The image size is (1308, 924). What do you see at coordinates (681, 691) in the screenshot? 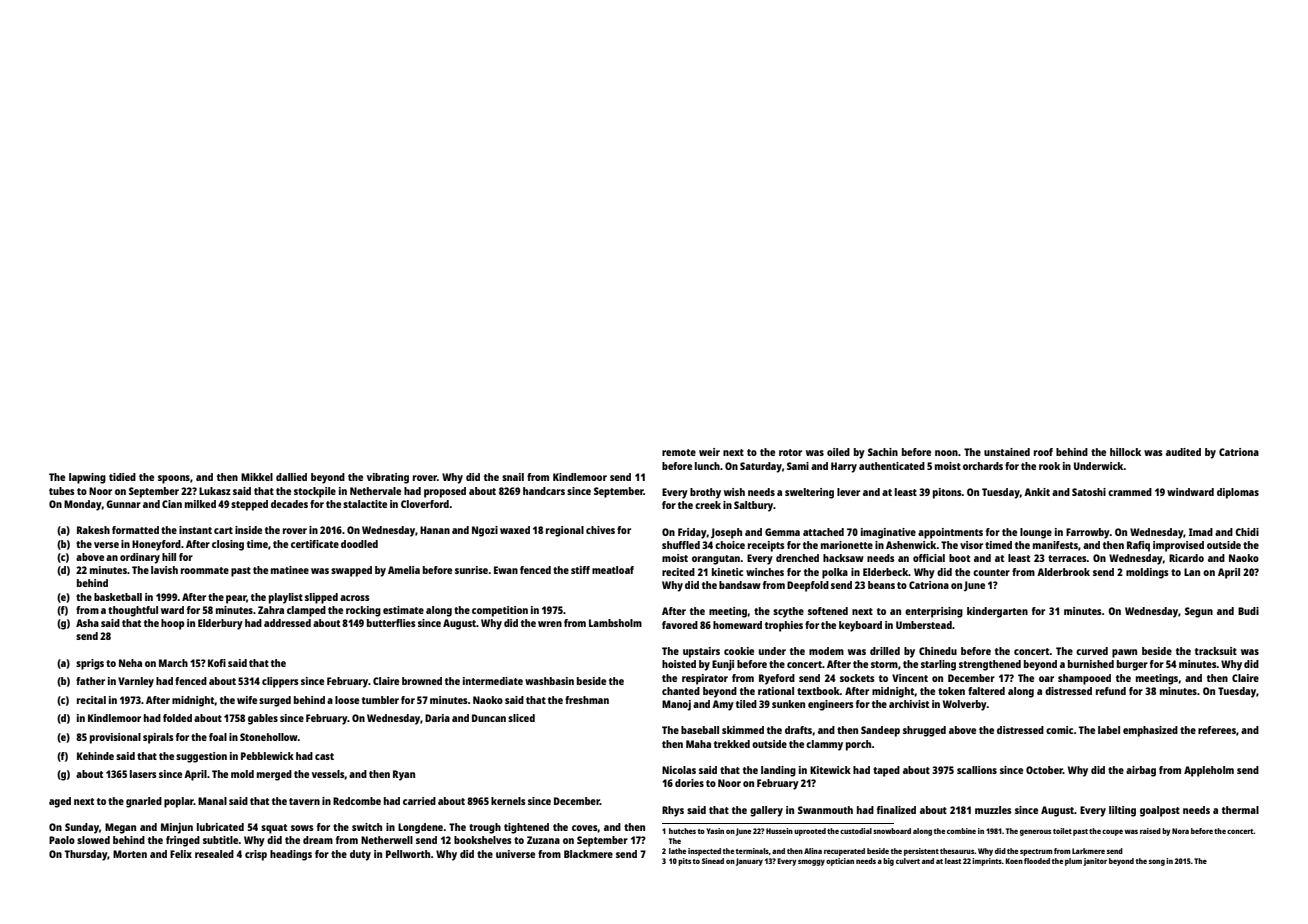
I see `chanted` at bounding box center [681, 691].
